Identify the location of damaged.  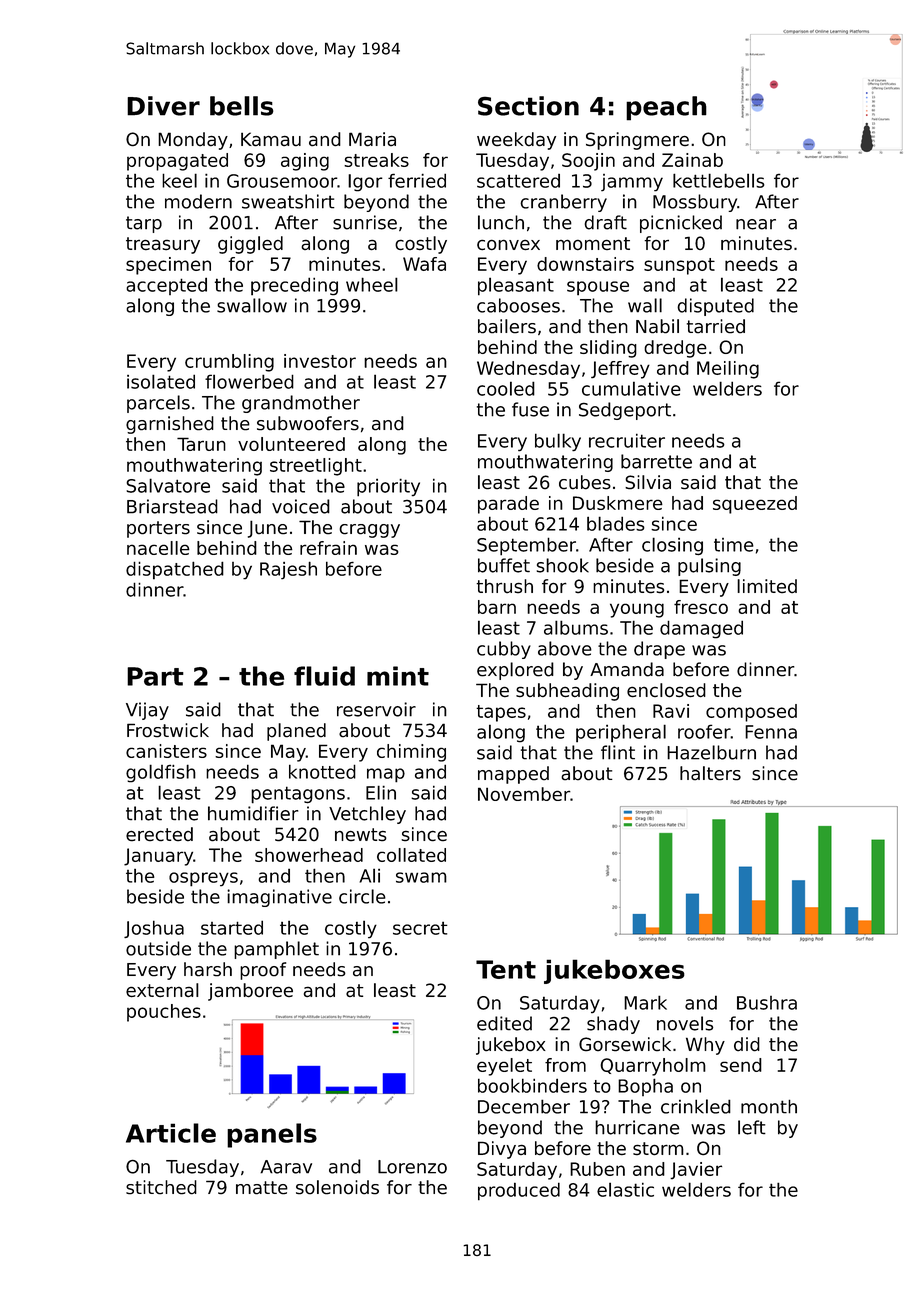
(701, 629).
